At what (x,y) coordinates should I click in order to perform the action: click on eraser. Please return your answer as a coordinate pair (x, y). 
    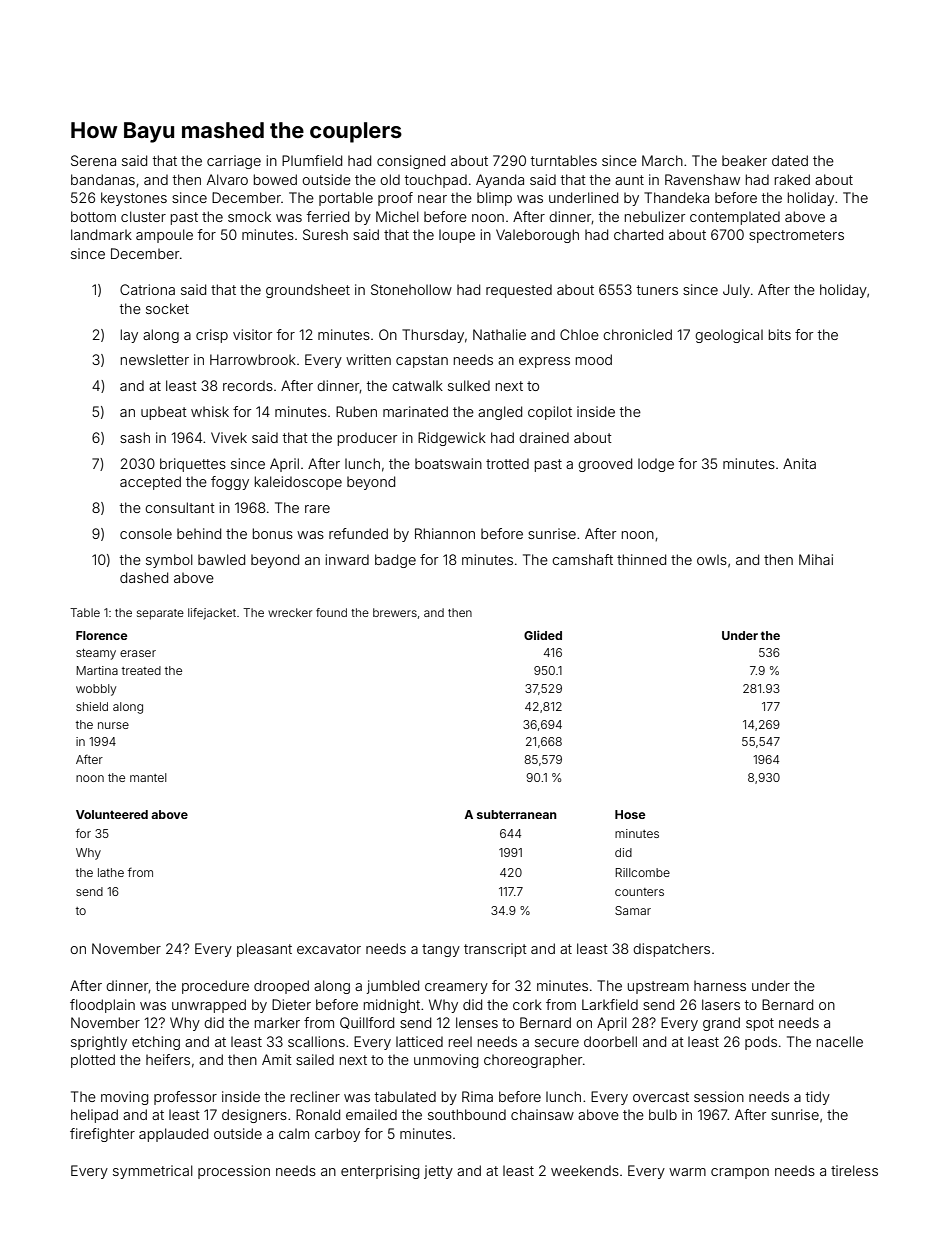
    Looking at the image, I should click on (138, 653).
